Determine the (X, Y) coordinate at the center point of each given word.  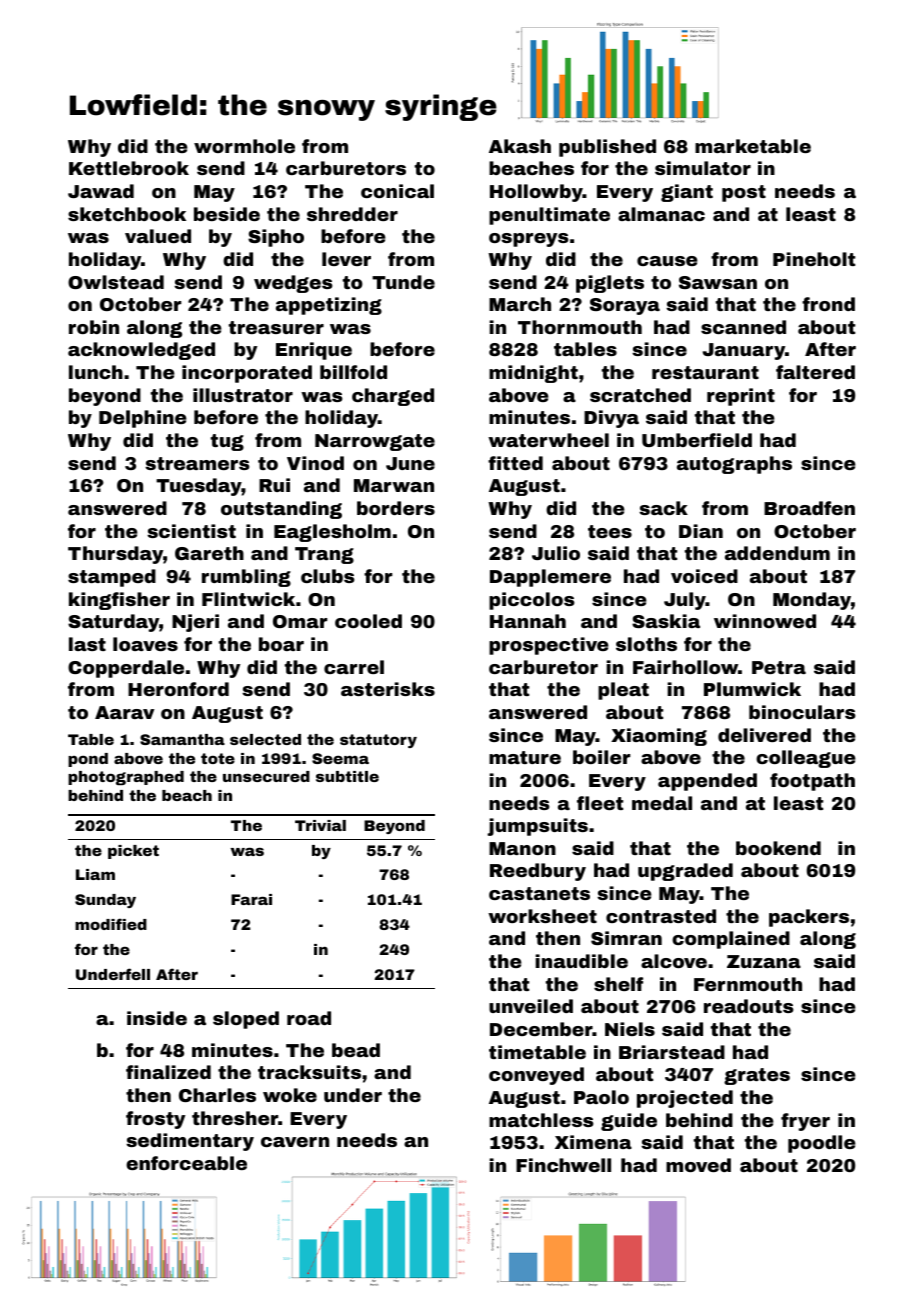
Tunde (403, 282)
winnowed (765, 621)
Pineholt (814, 259)
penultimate (549, 216)
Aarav (124, 712)
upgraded (685, 872)
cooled (368, 621)
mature (525, 757)
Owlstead (116, 282)
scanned (743, 327)
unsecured (266, 776)
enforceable (186, 1163)
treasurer (276, 327)
